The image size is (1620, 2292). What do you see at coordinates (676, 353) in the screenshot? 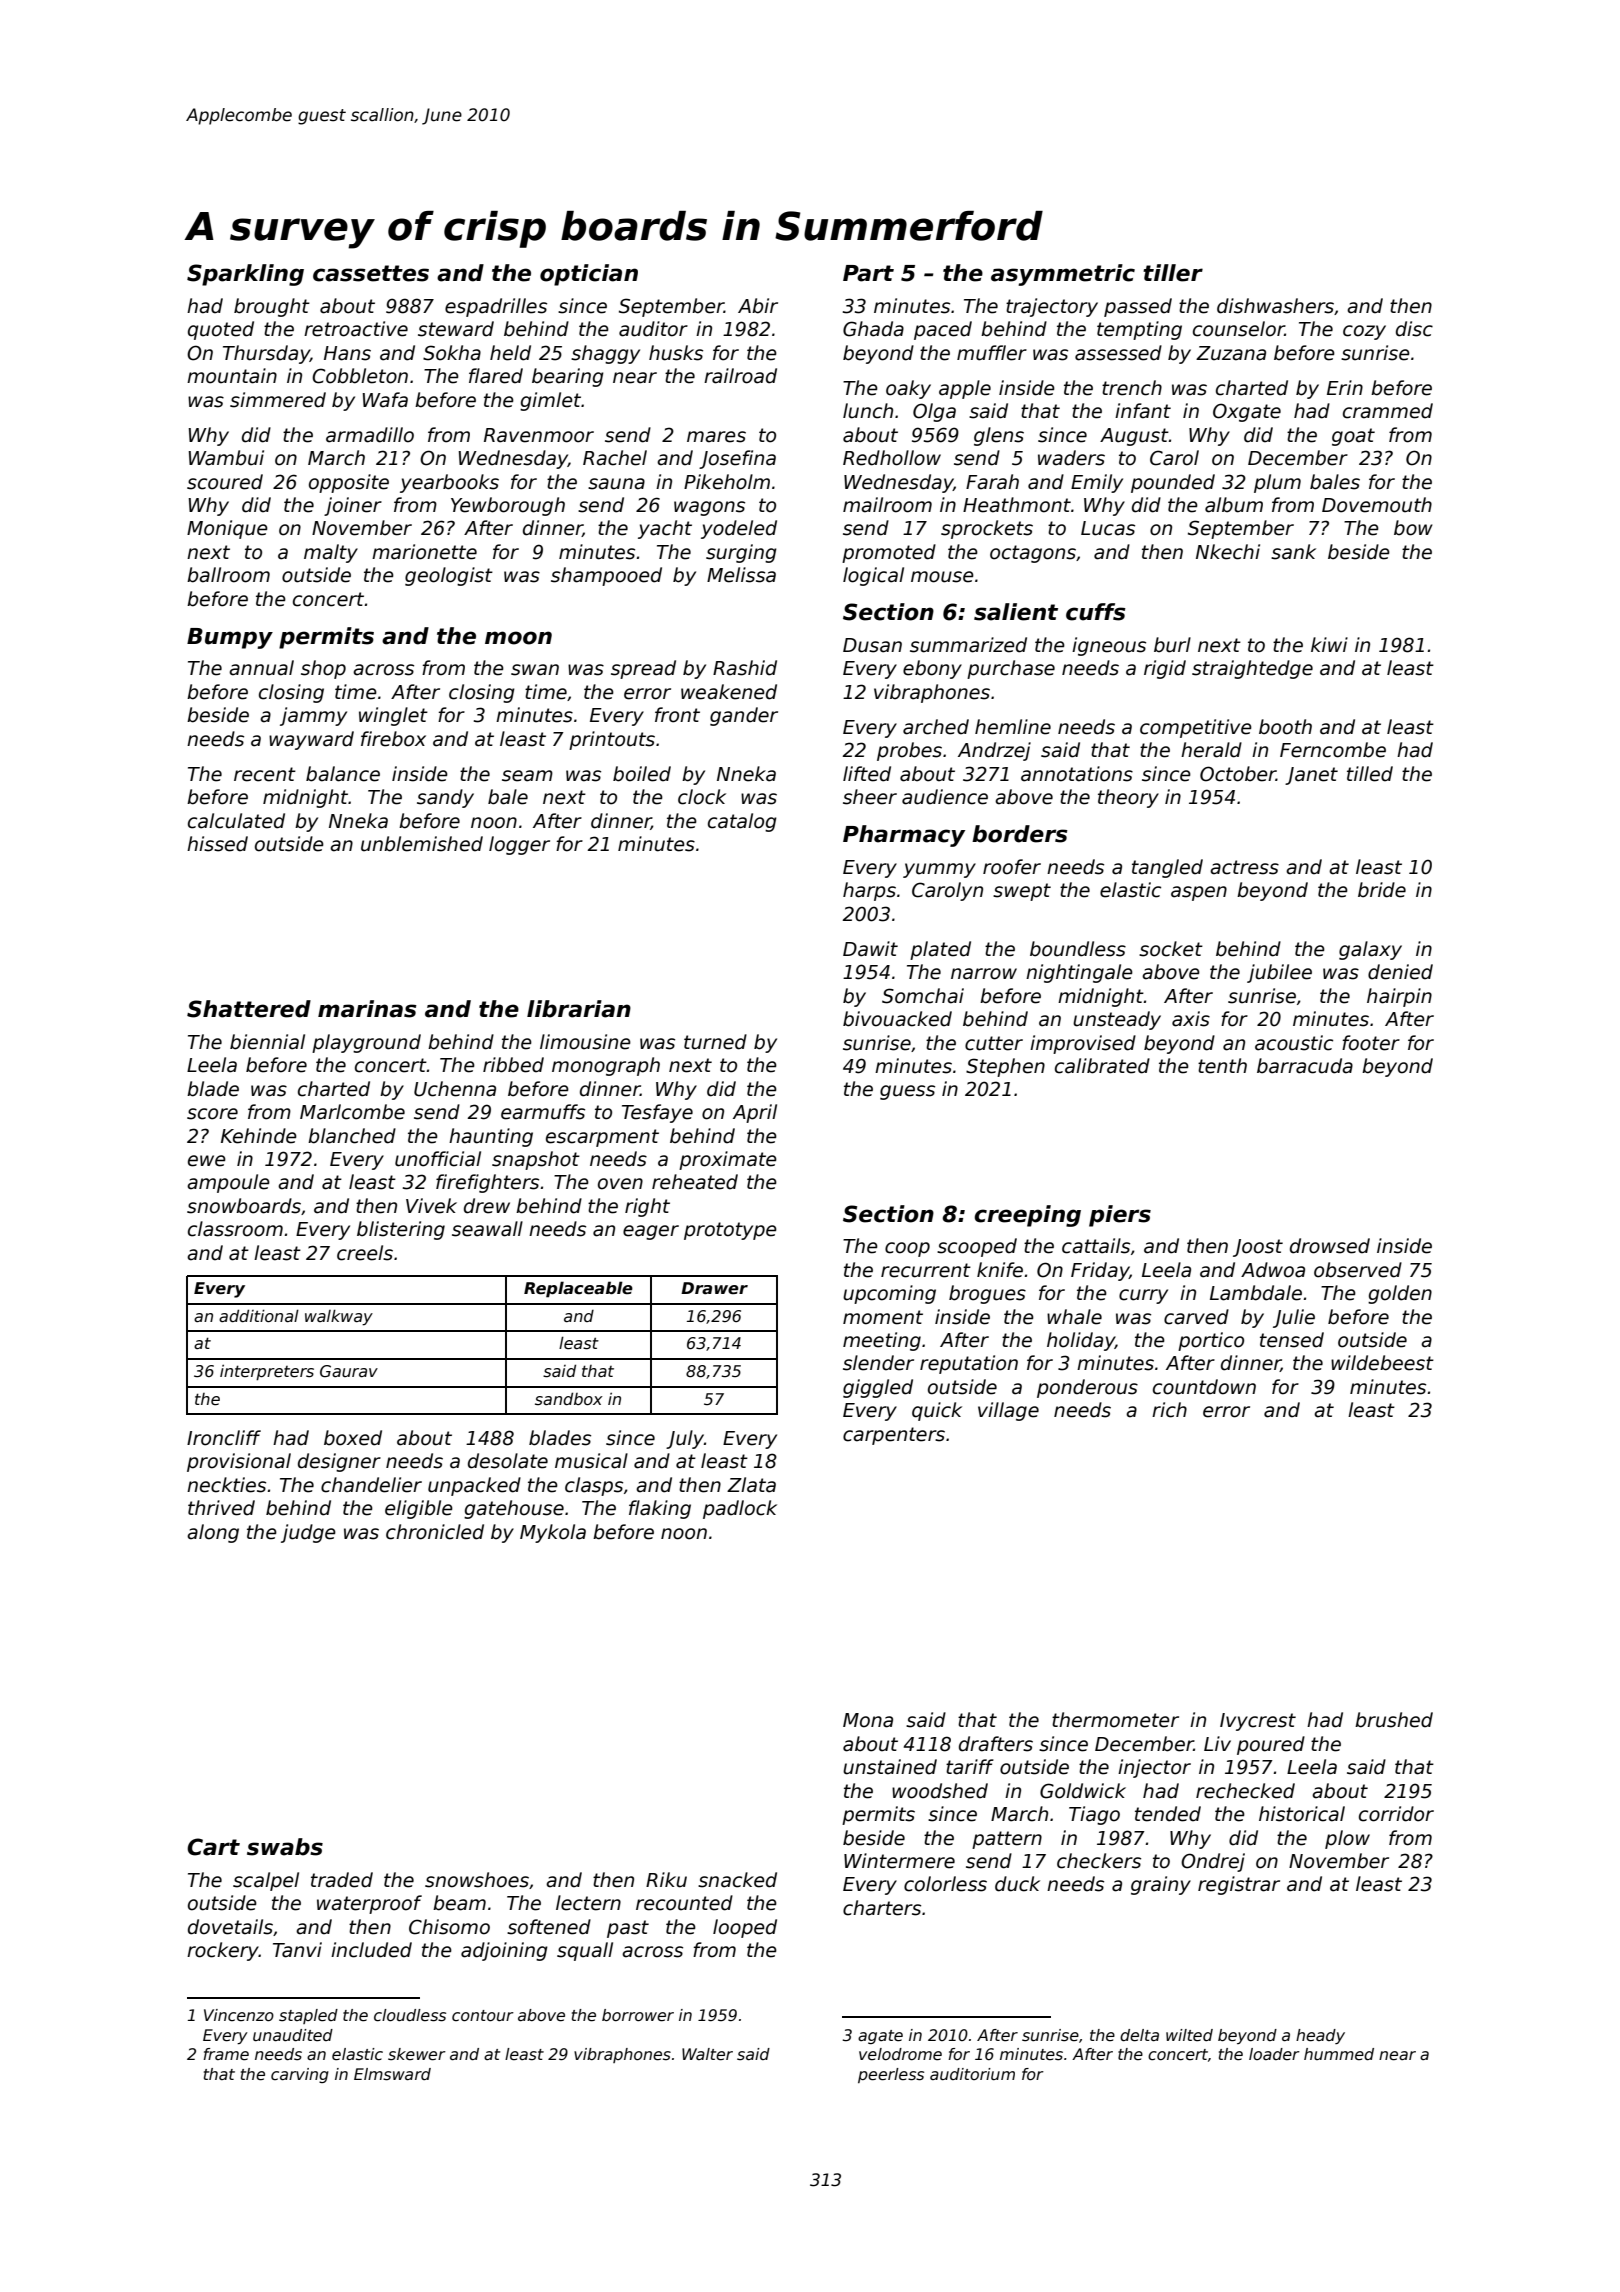
I see `husks` at bounding box center [676, 353].
